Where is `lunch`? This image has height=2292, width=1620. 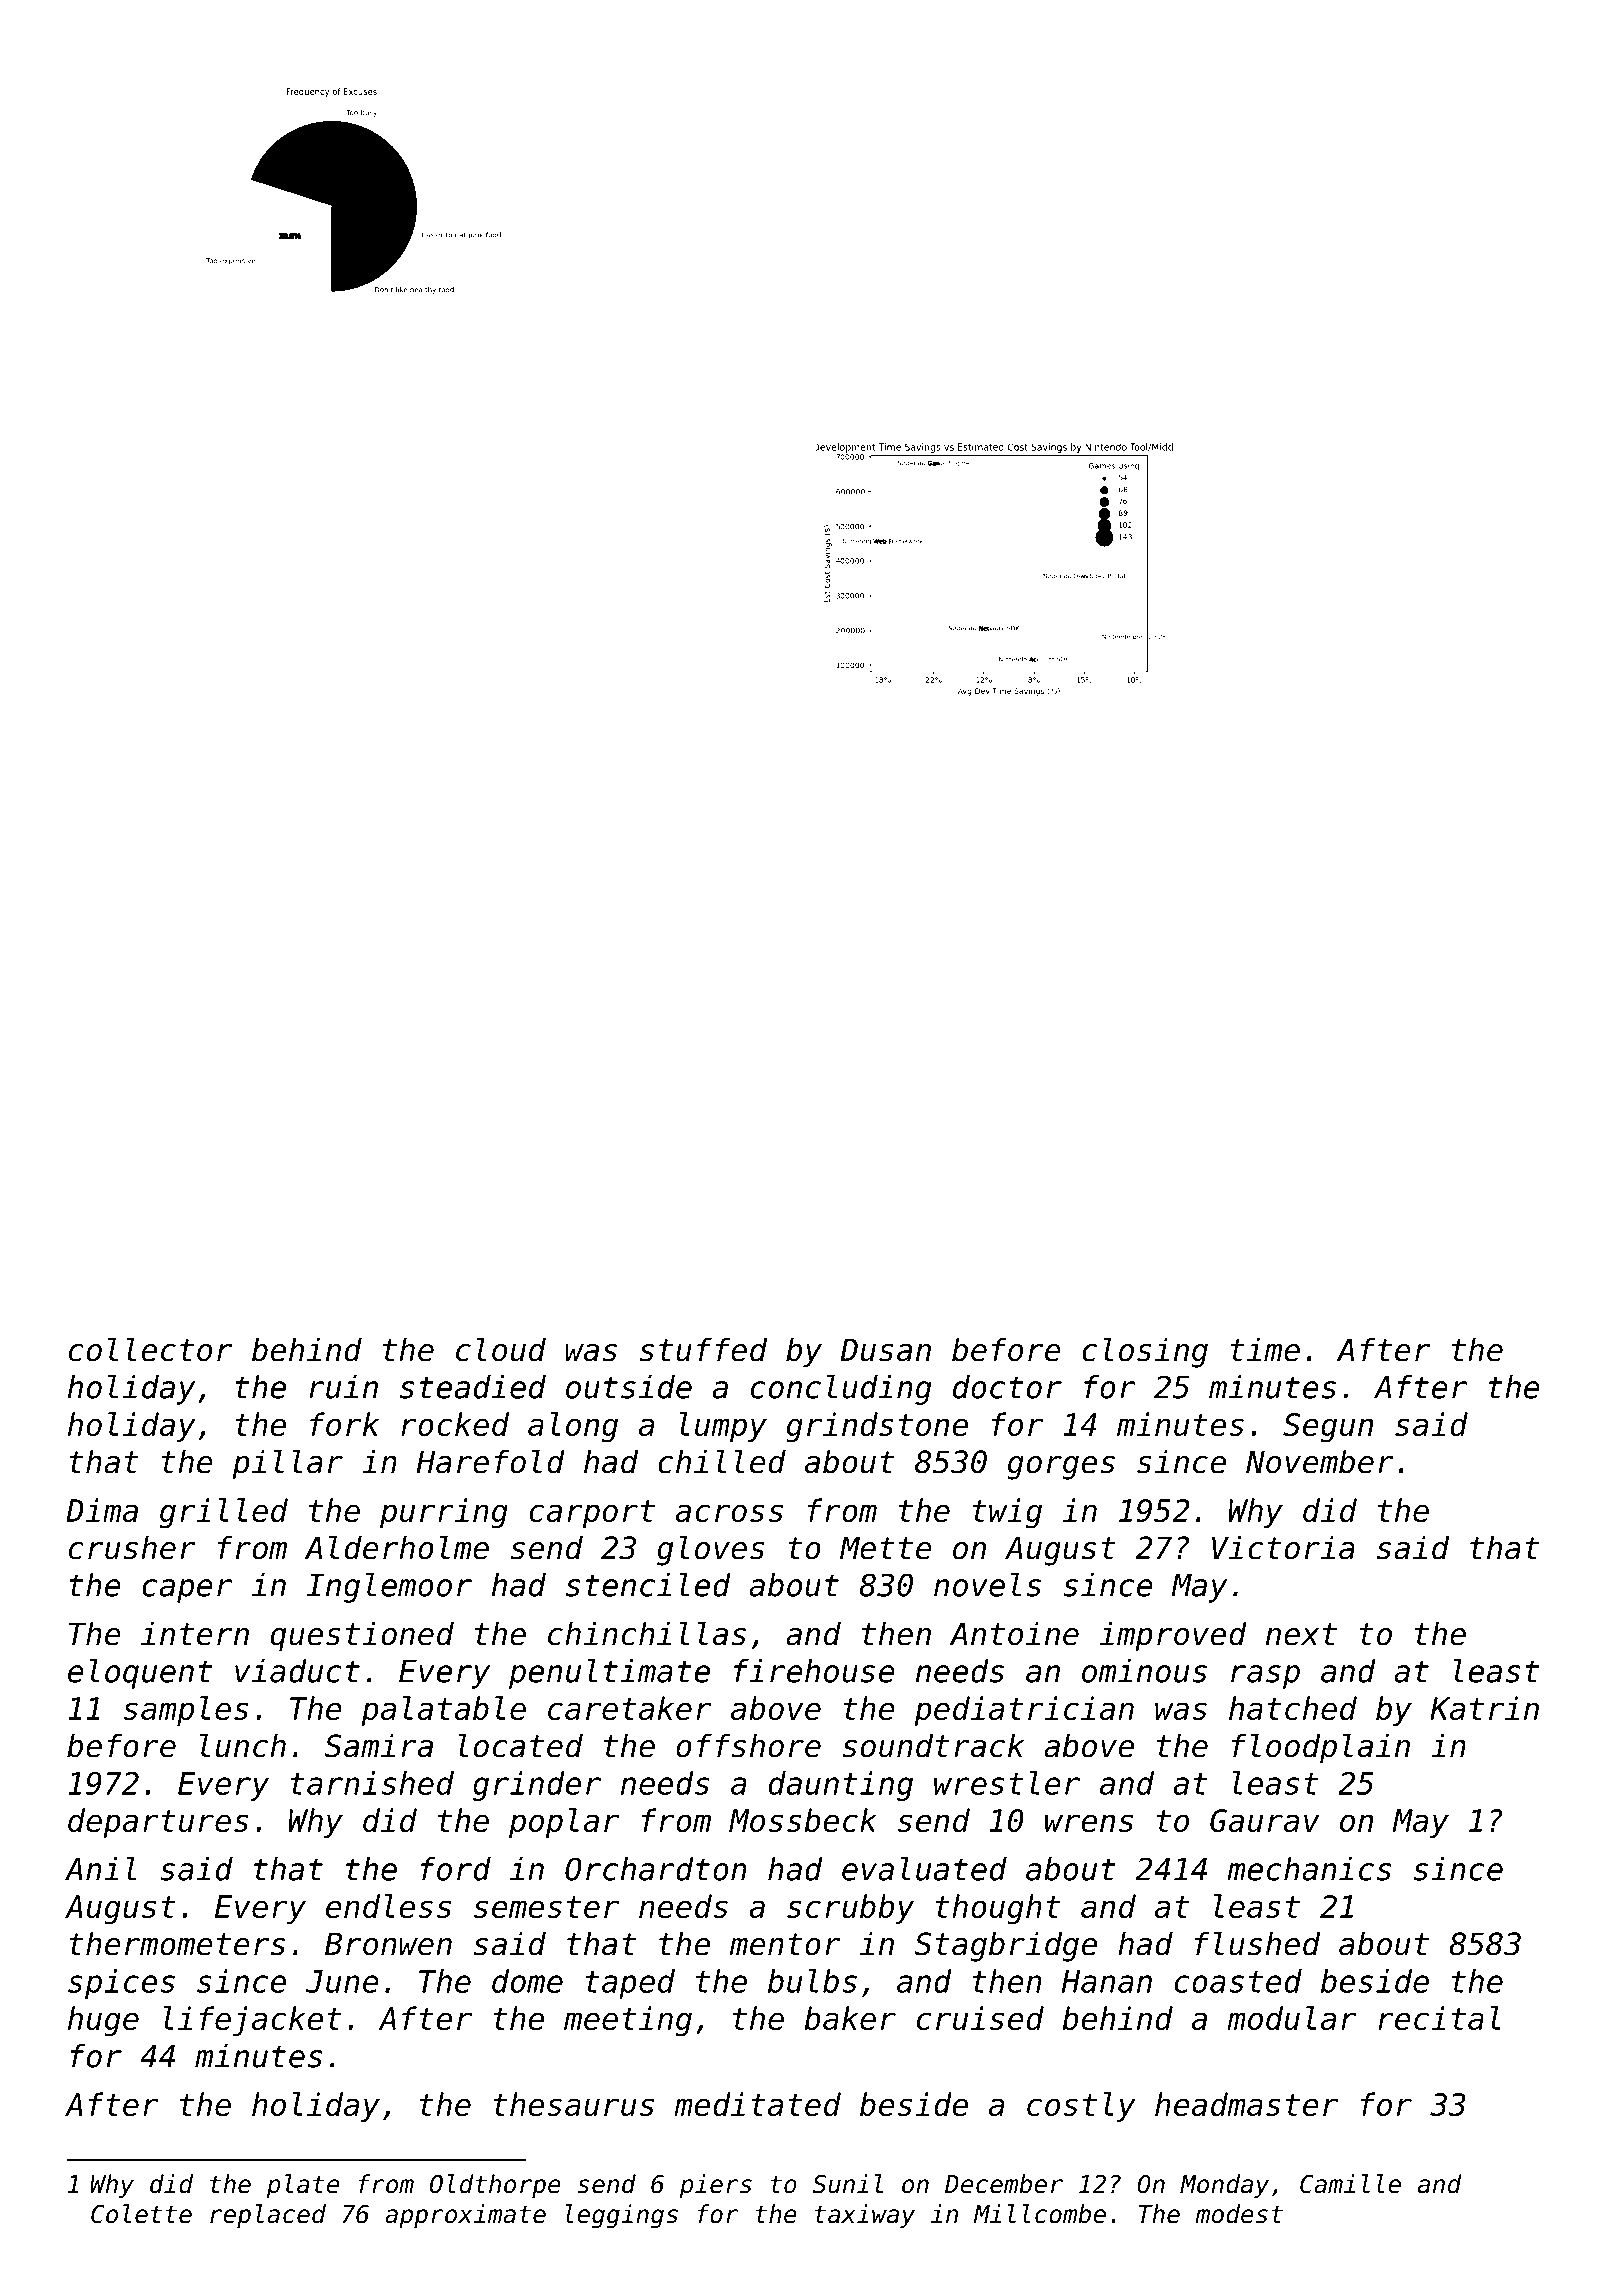 lunch is located at coordinates (243, 1745).
